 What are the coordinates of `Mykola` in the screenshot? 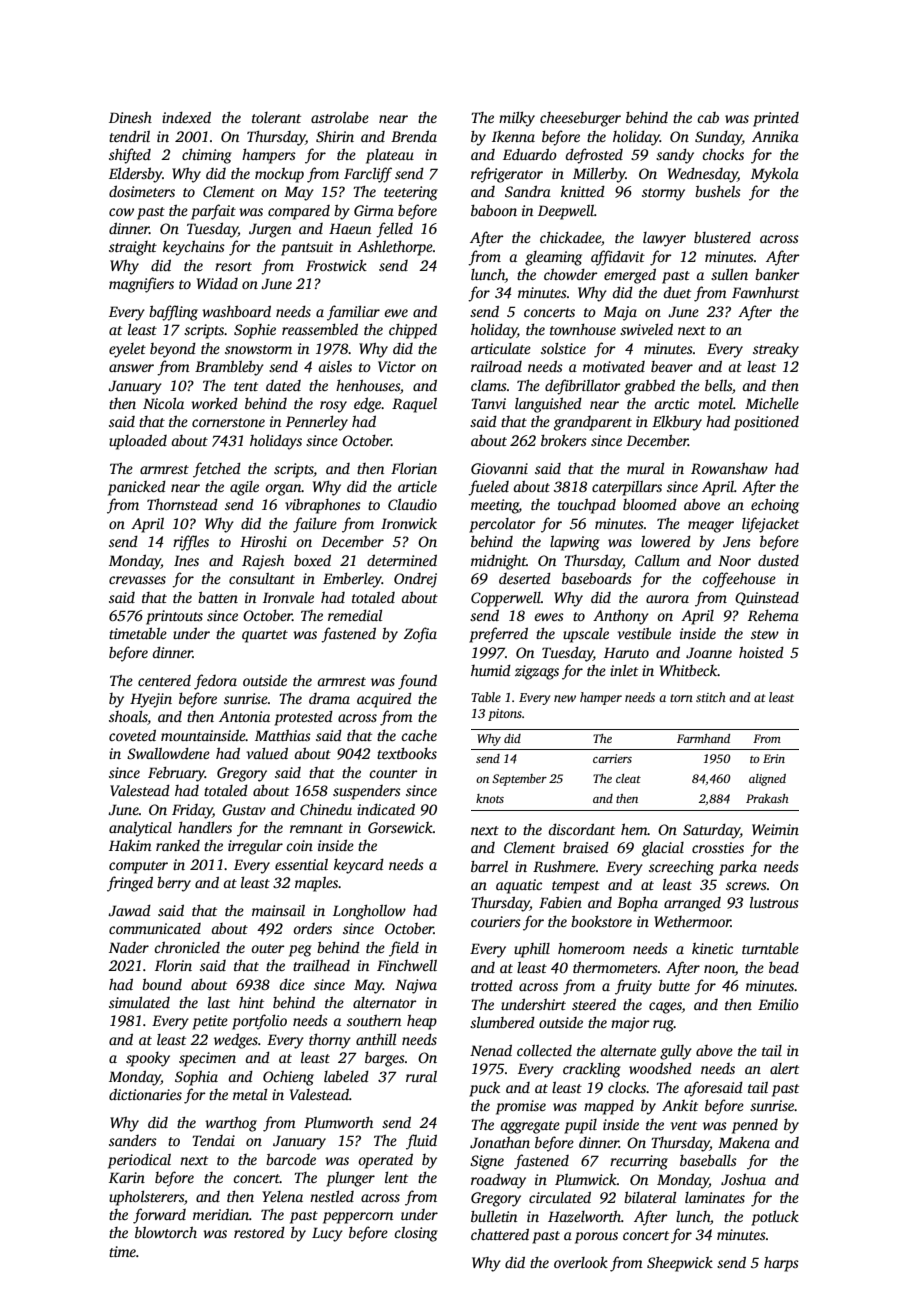 It's located at (775, 175).
